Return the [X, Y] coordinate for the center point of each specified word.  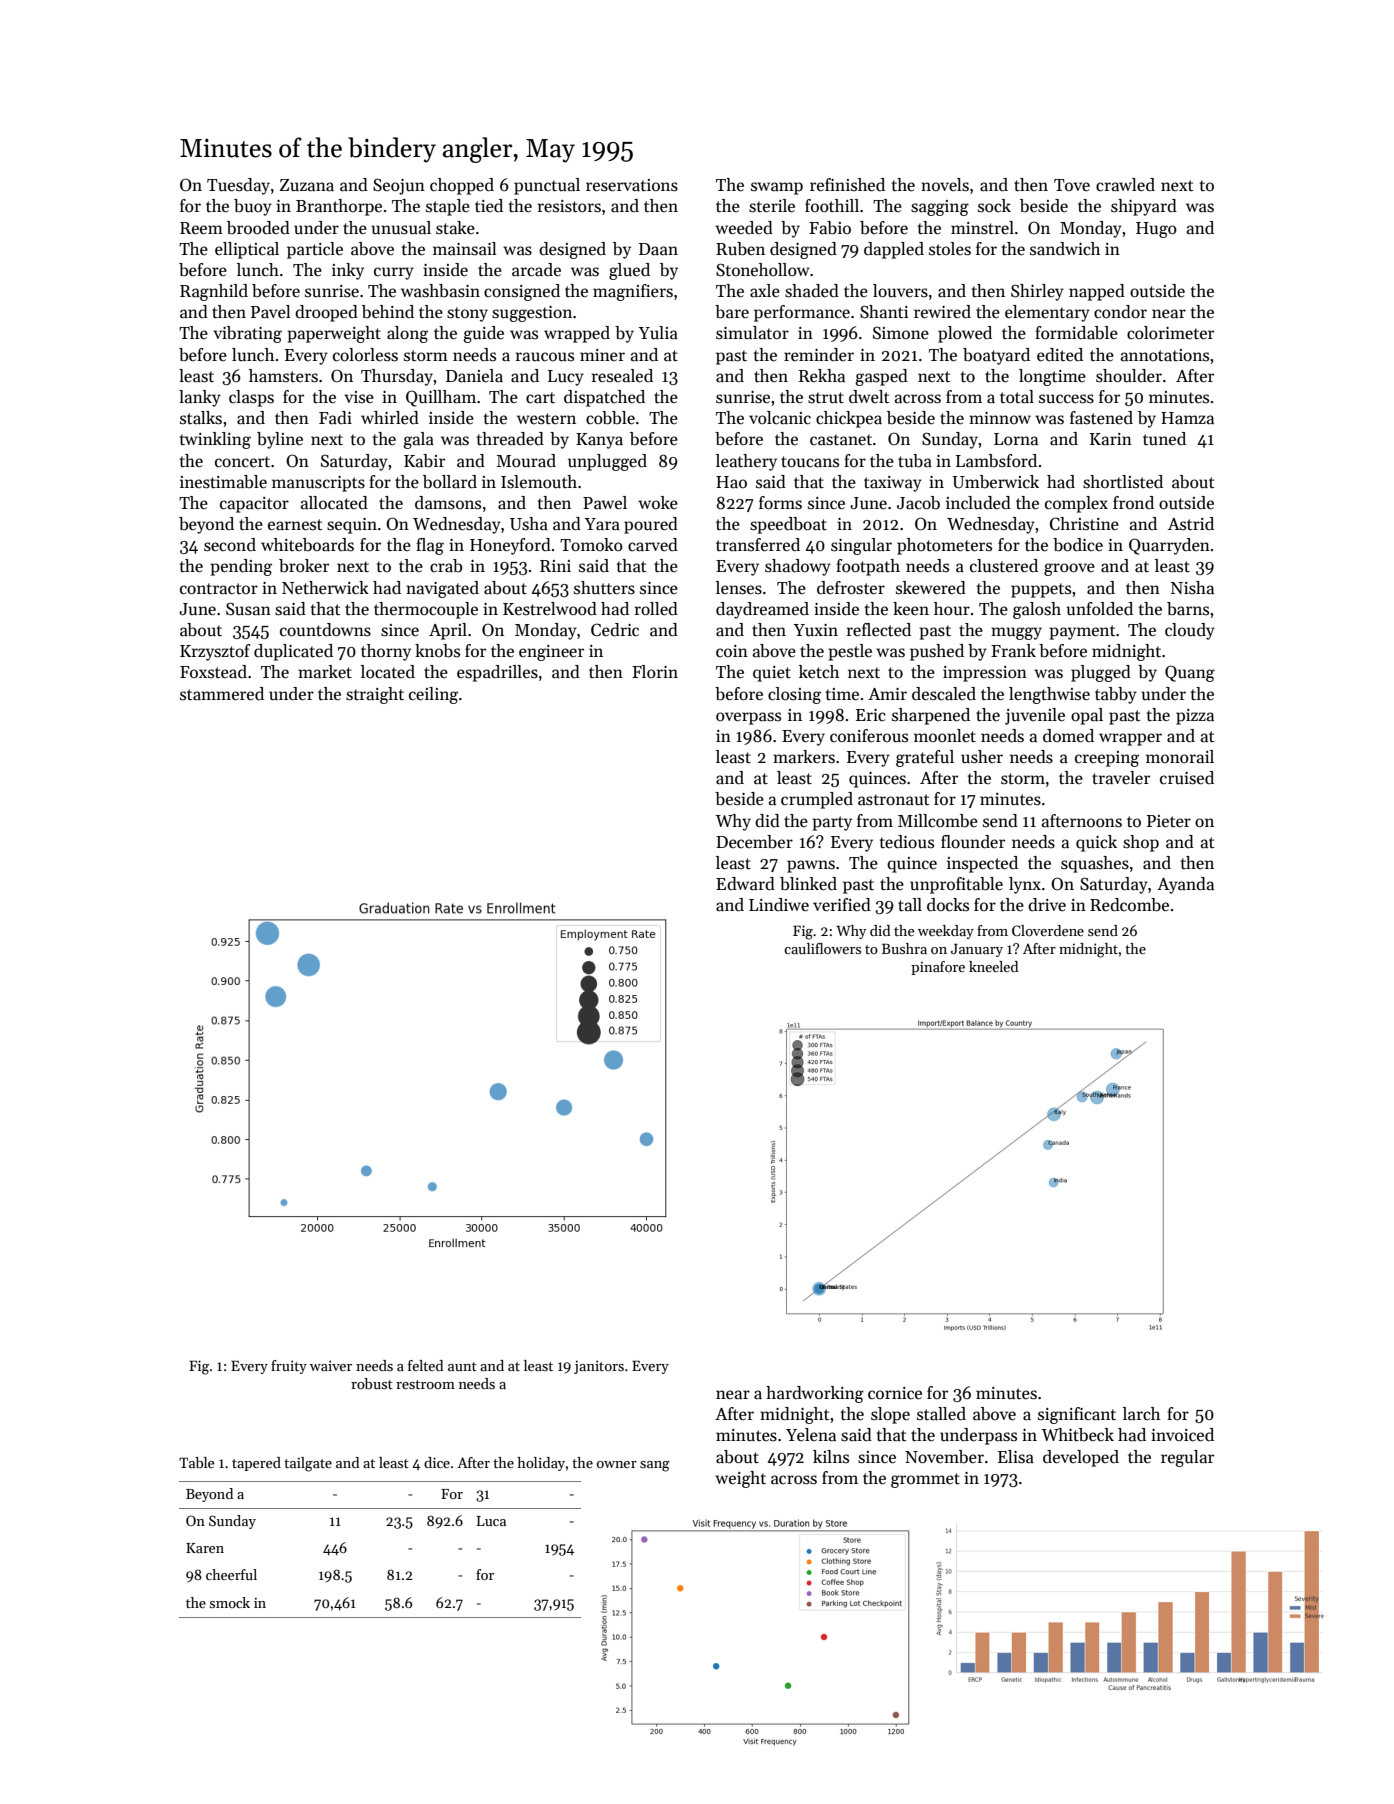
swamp [777, 188]
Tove [1072, 185]
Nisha [1192, 588]
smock [229, 1602]
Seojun [399, 186]
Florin [655, 671]
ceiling [433, 695]
